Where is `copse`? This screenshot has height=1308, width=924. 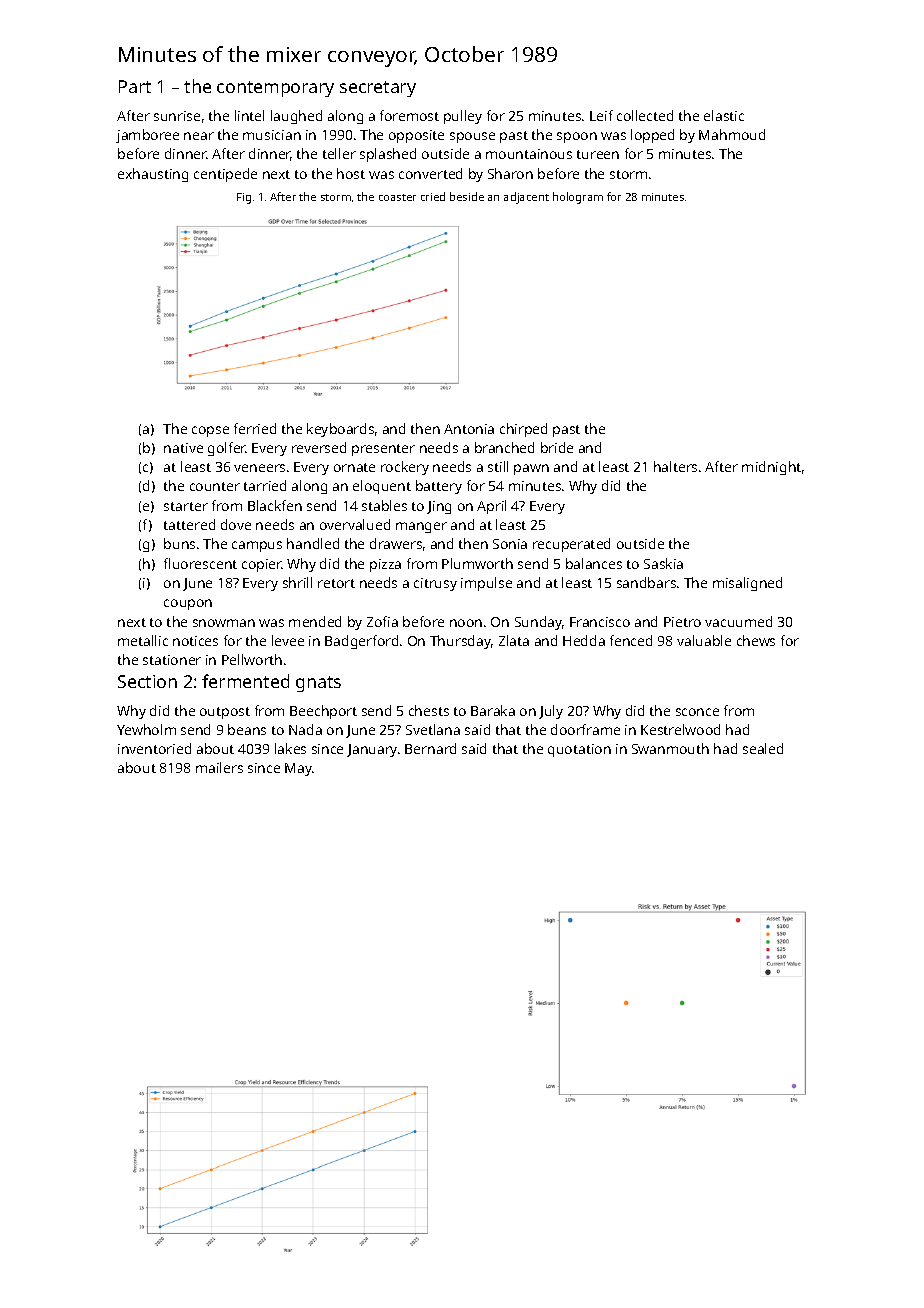 copse is located at coordinates (210, 431).
